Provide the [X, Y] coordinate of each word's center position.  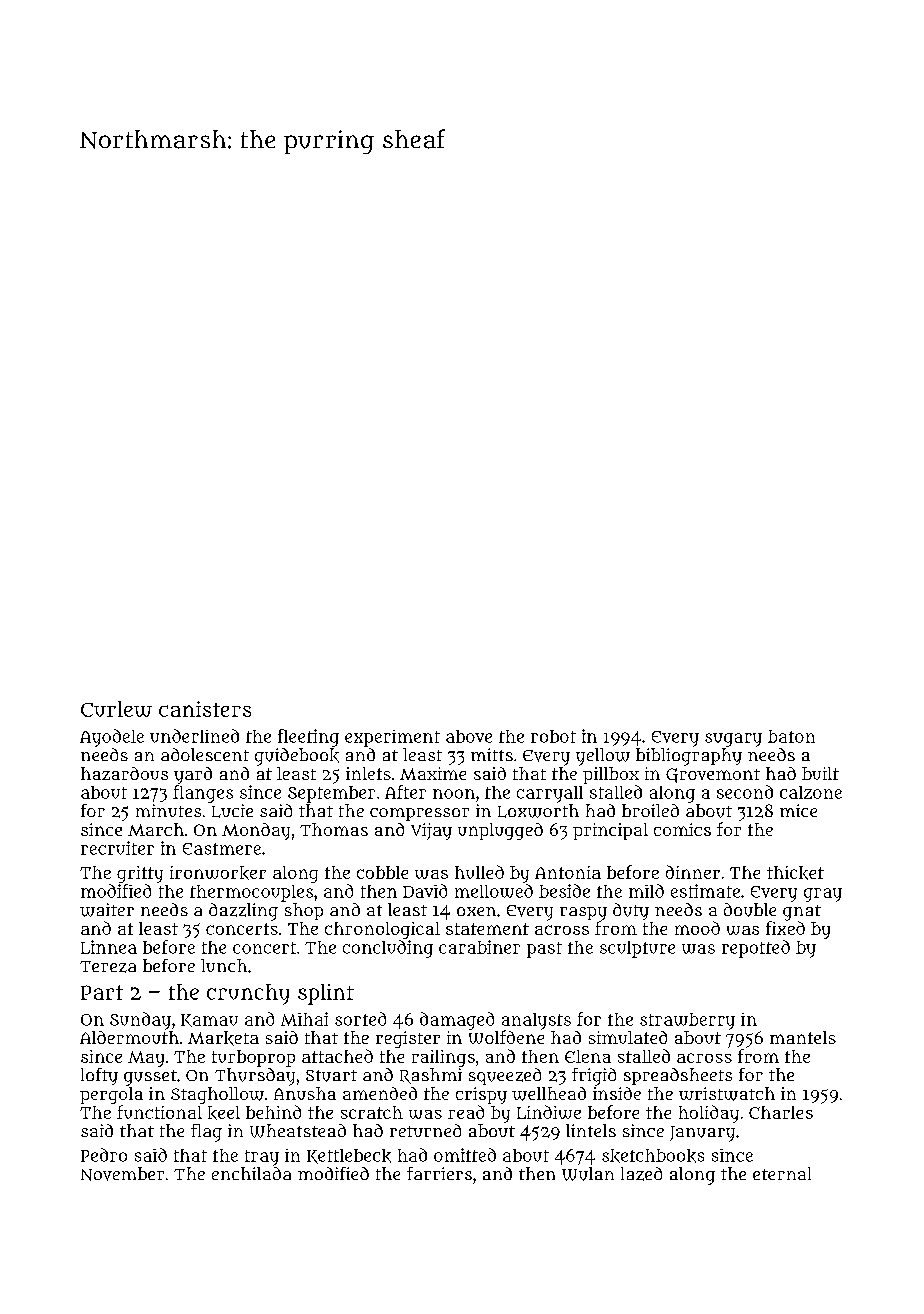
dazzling [243, 912]
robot [553, 736]
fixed [785, 928]
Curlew [116, 709]
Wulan [588, 1174]
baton [791, 736]
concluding [388, 949]
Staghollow [217, 1095]
